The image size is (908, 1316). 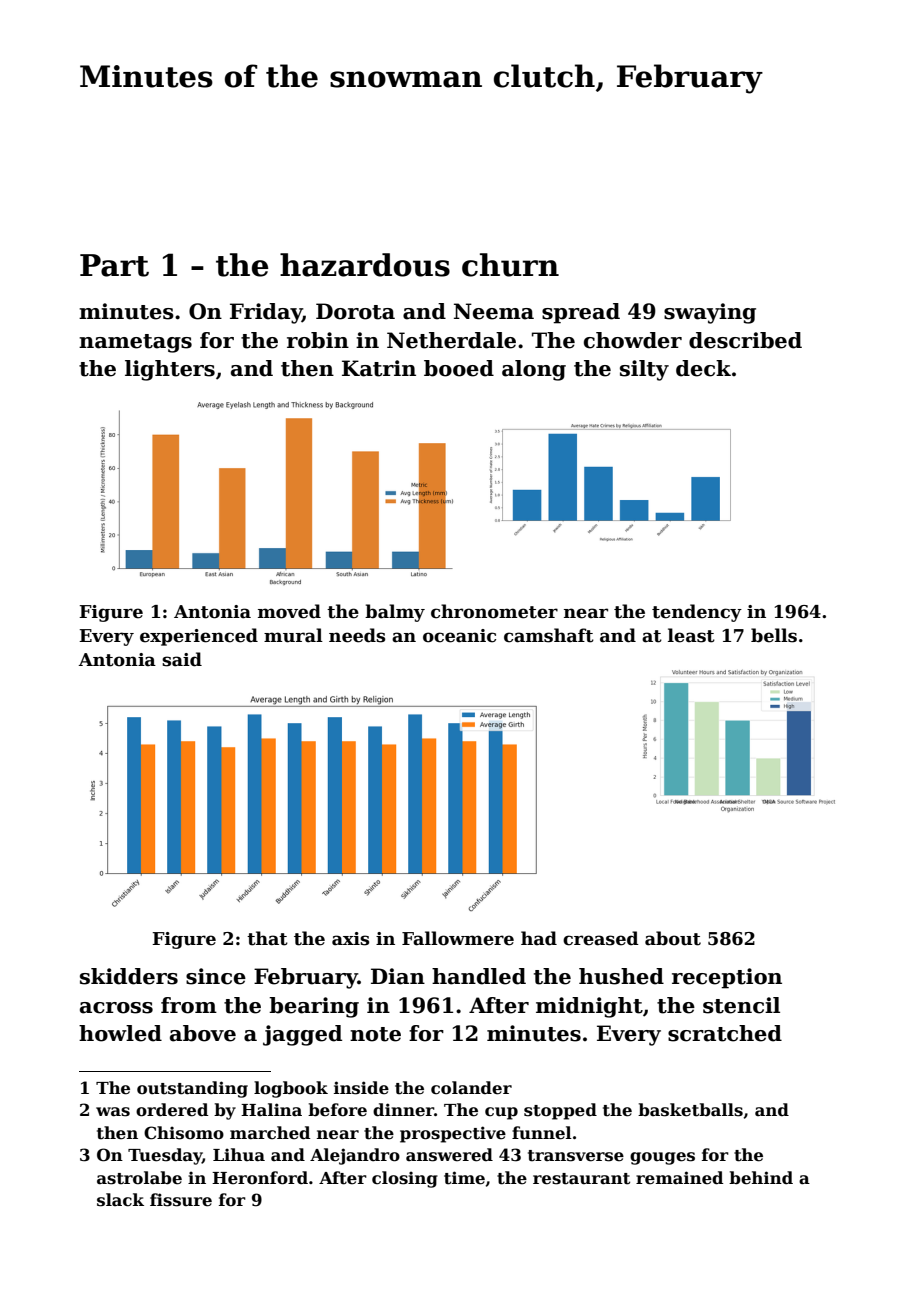 I want to click on bells, so click(x=774, y=635).
